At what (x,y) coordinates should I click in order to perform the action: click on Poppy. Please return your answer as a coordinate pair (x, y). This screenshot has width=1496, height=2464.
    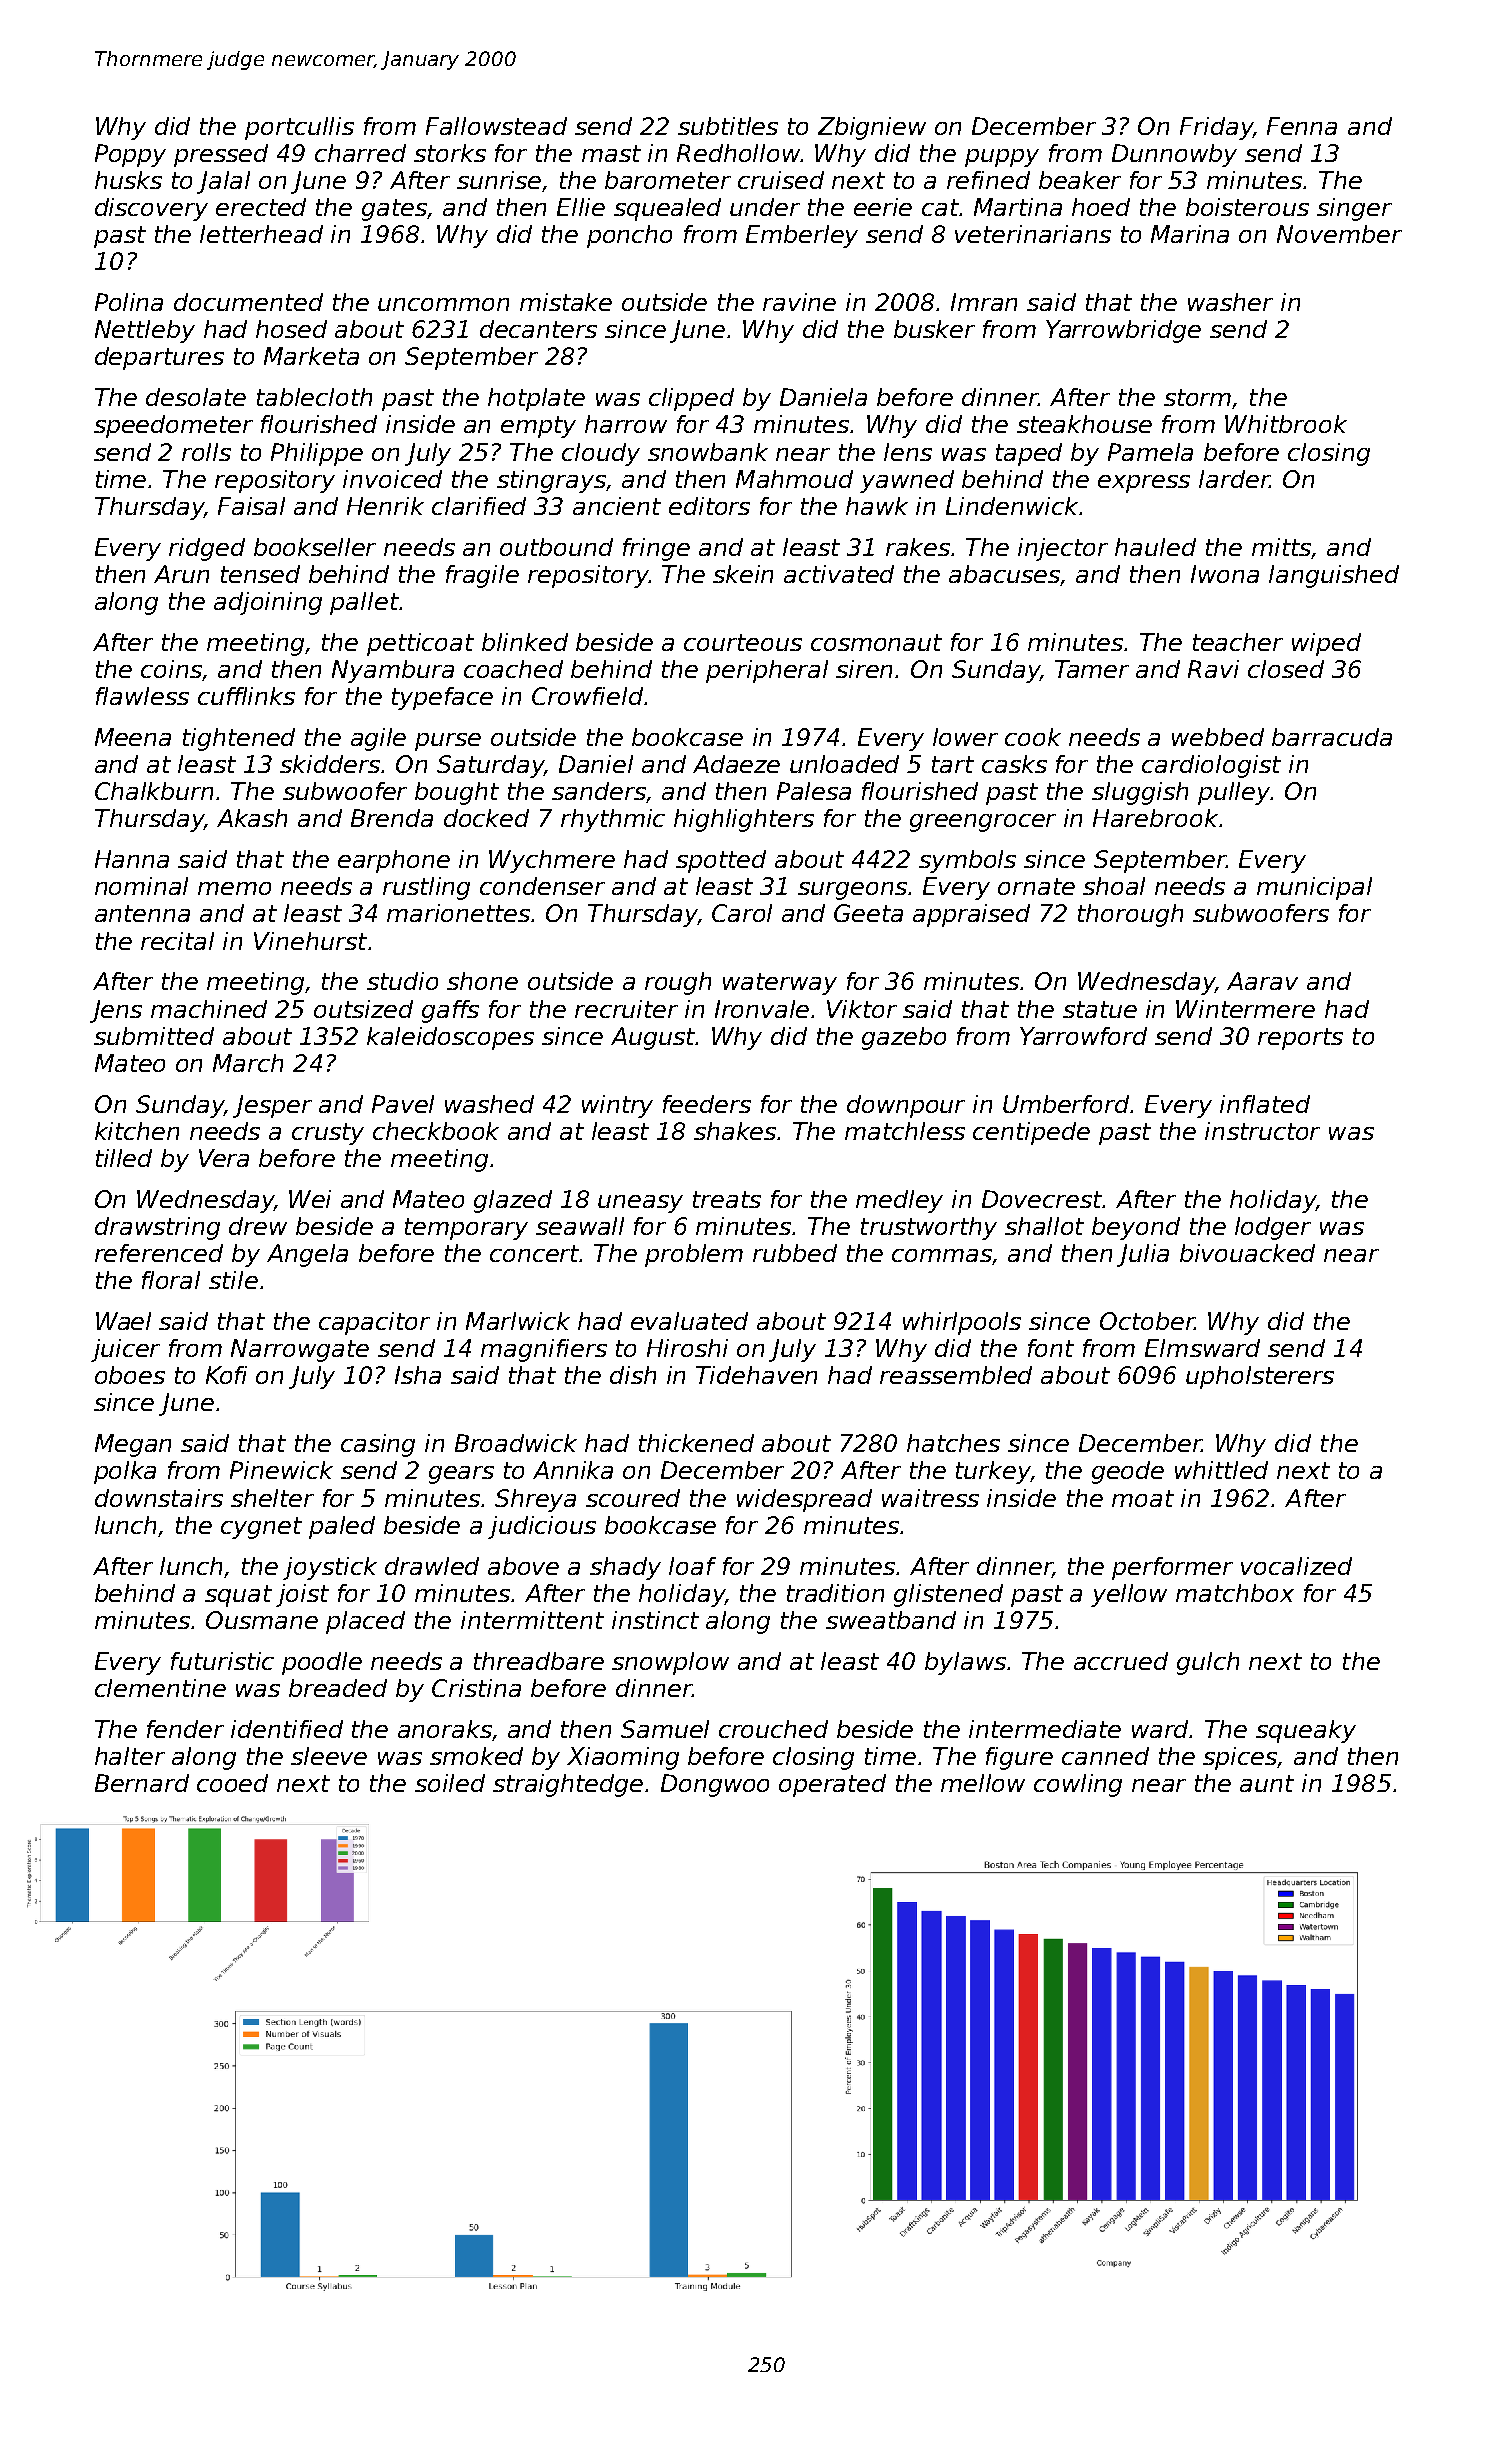
    Looking at the image, I should click on (130, 155).
